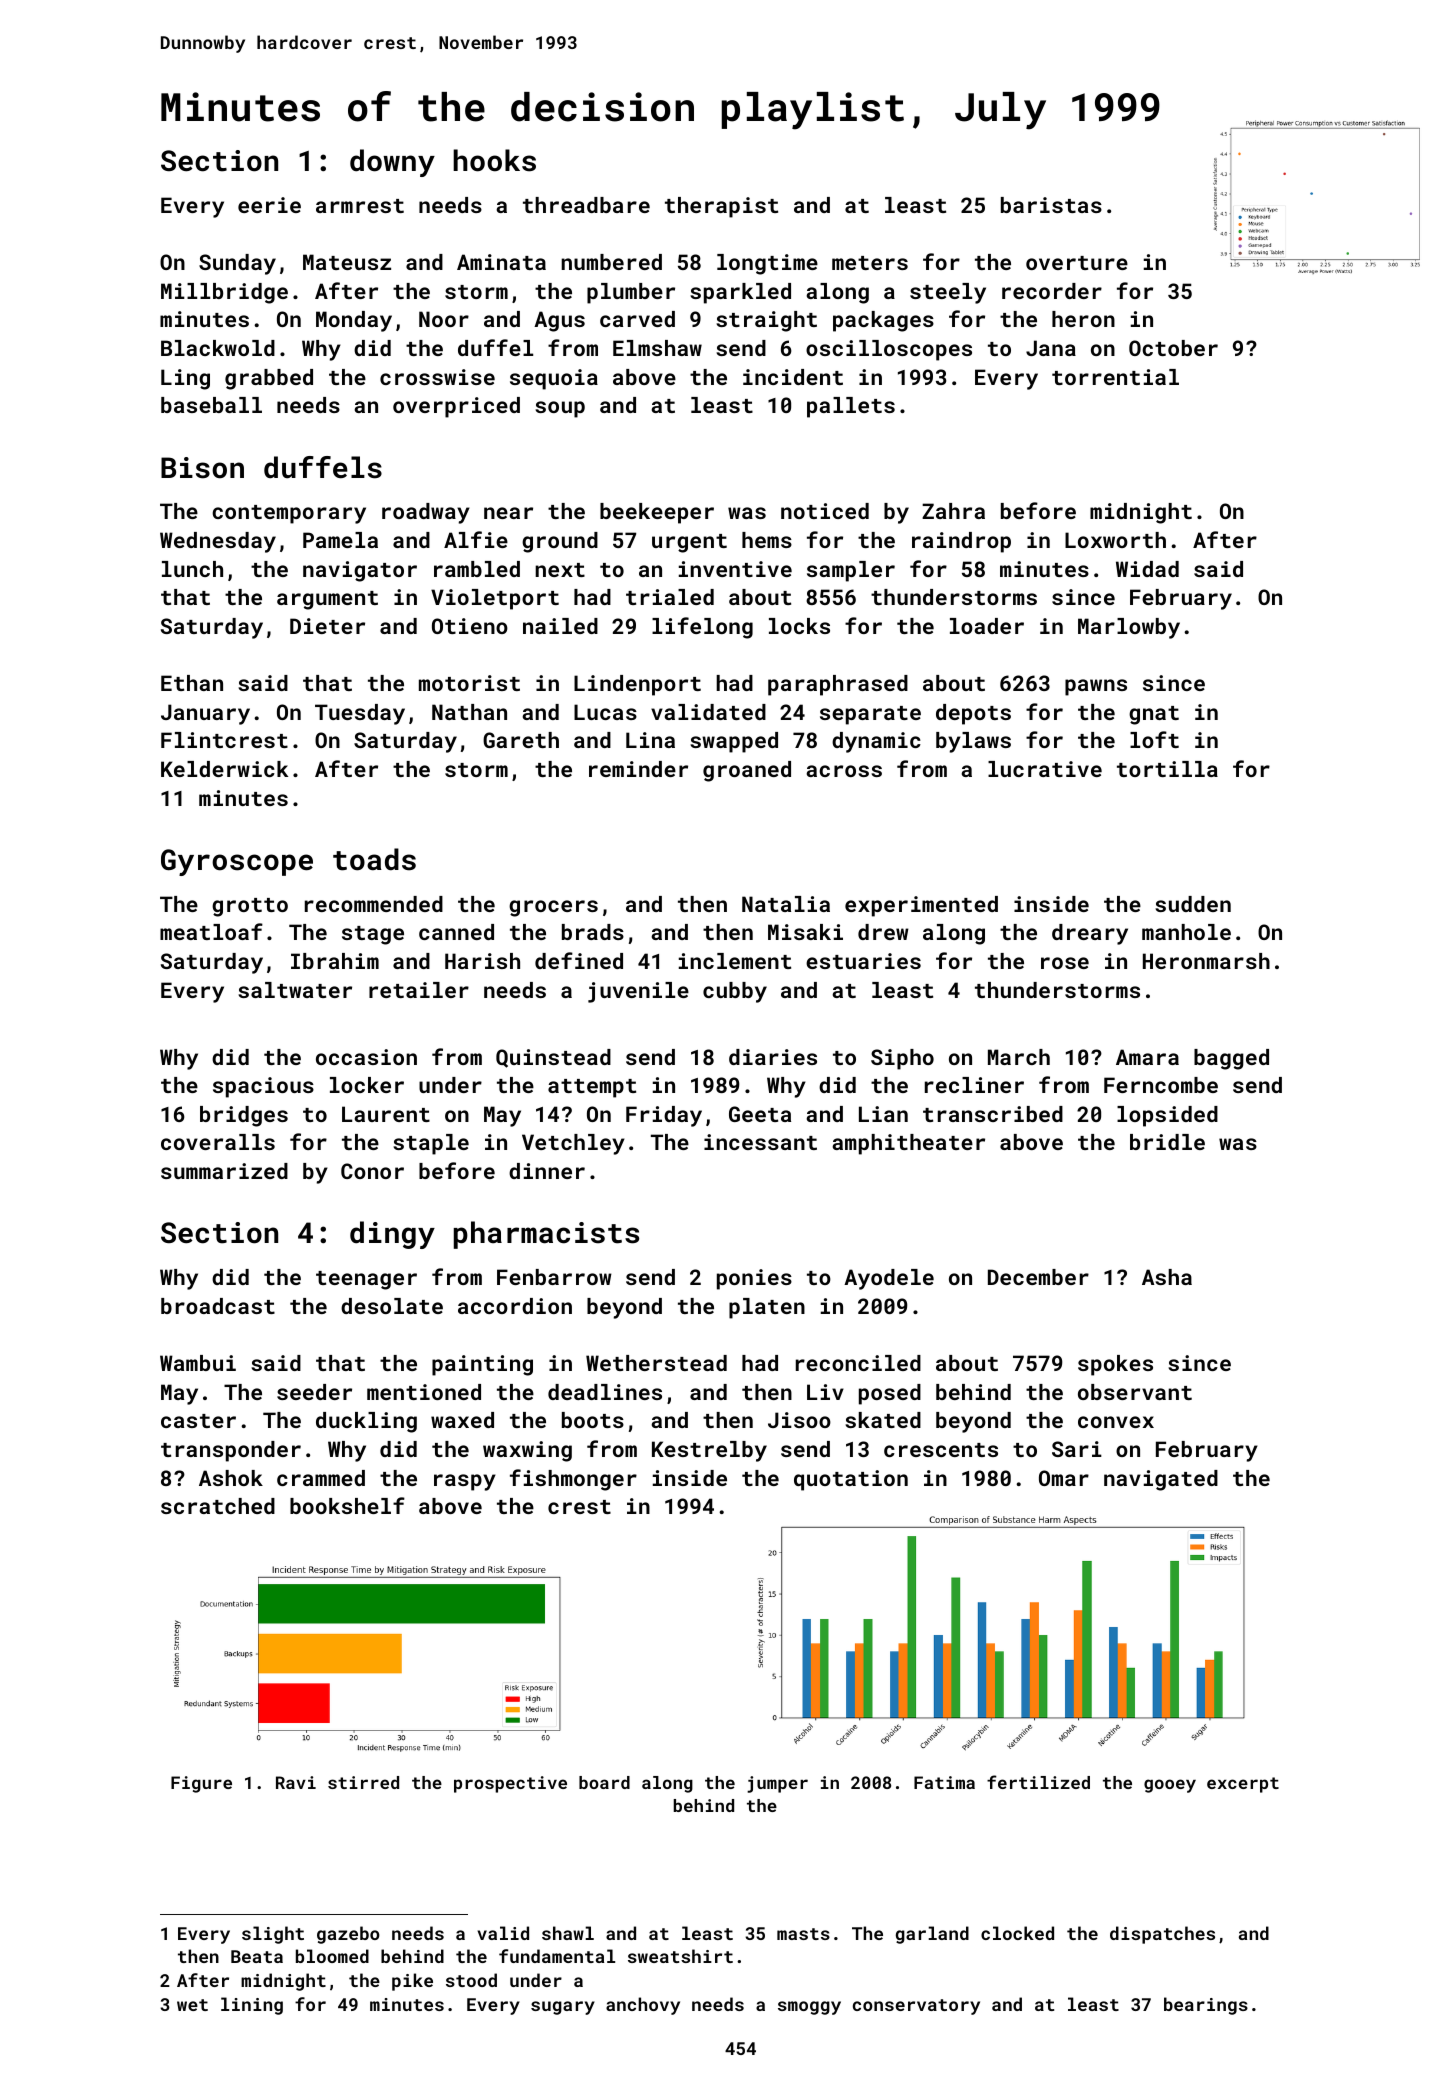 This screenshot has height=2100, width=1450. Describe the element at coordinates (721, 207) in the screenshot. I see `therapist` at that location.
